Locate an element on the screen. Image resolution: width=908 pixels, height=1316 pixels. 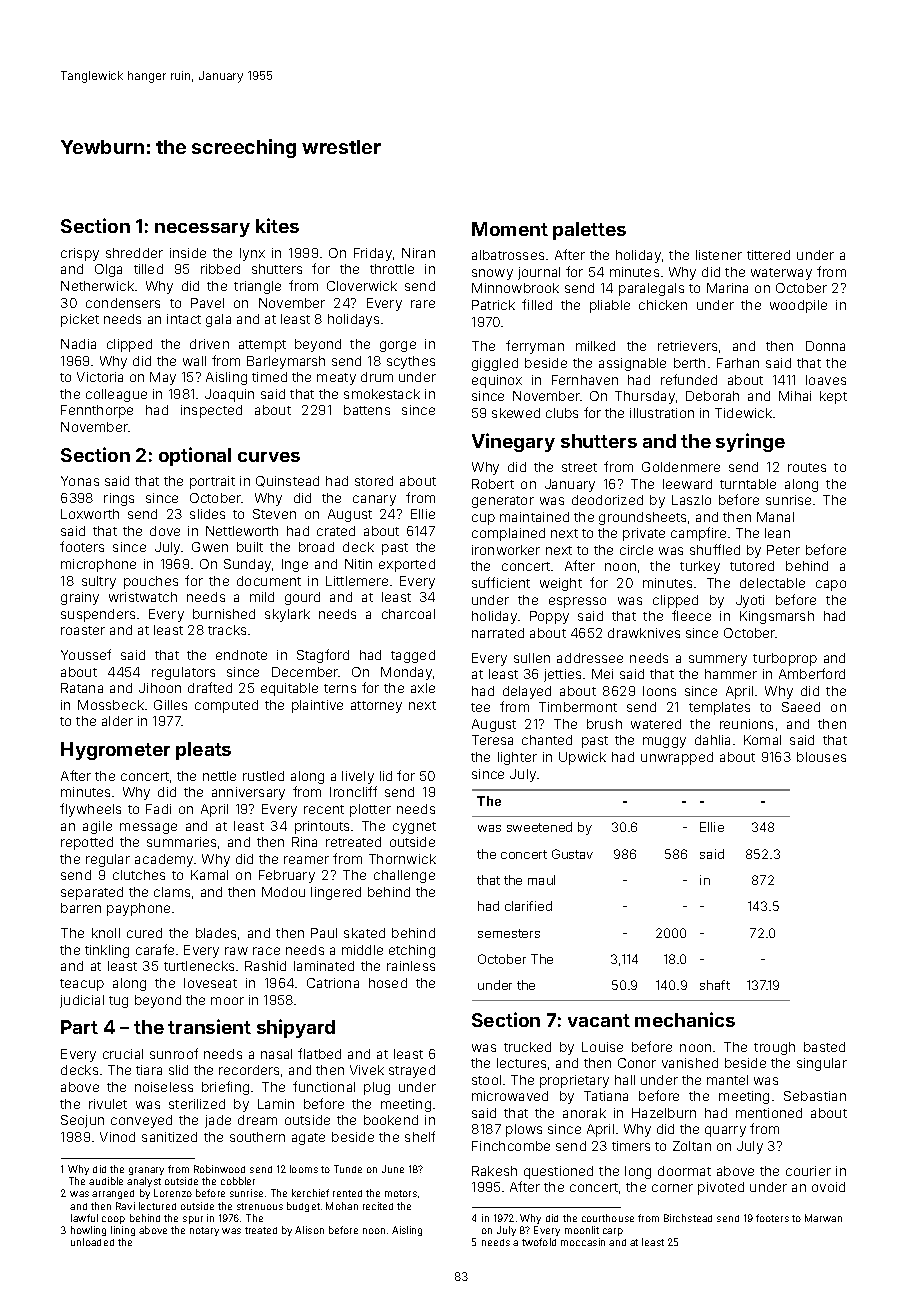
Donna is located at coordinates (825, 346).
